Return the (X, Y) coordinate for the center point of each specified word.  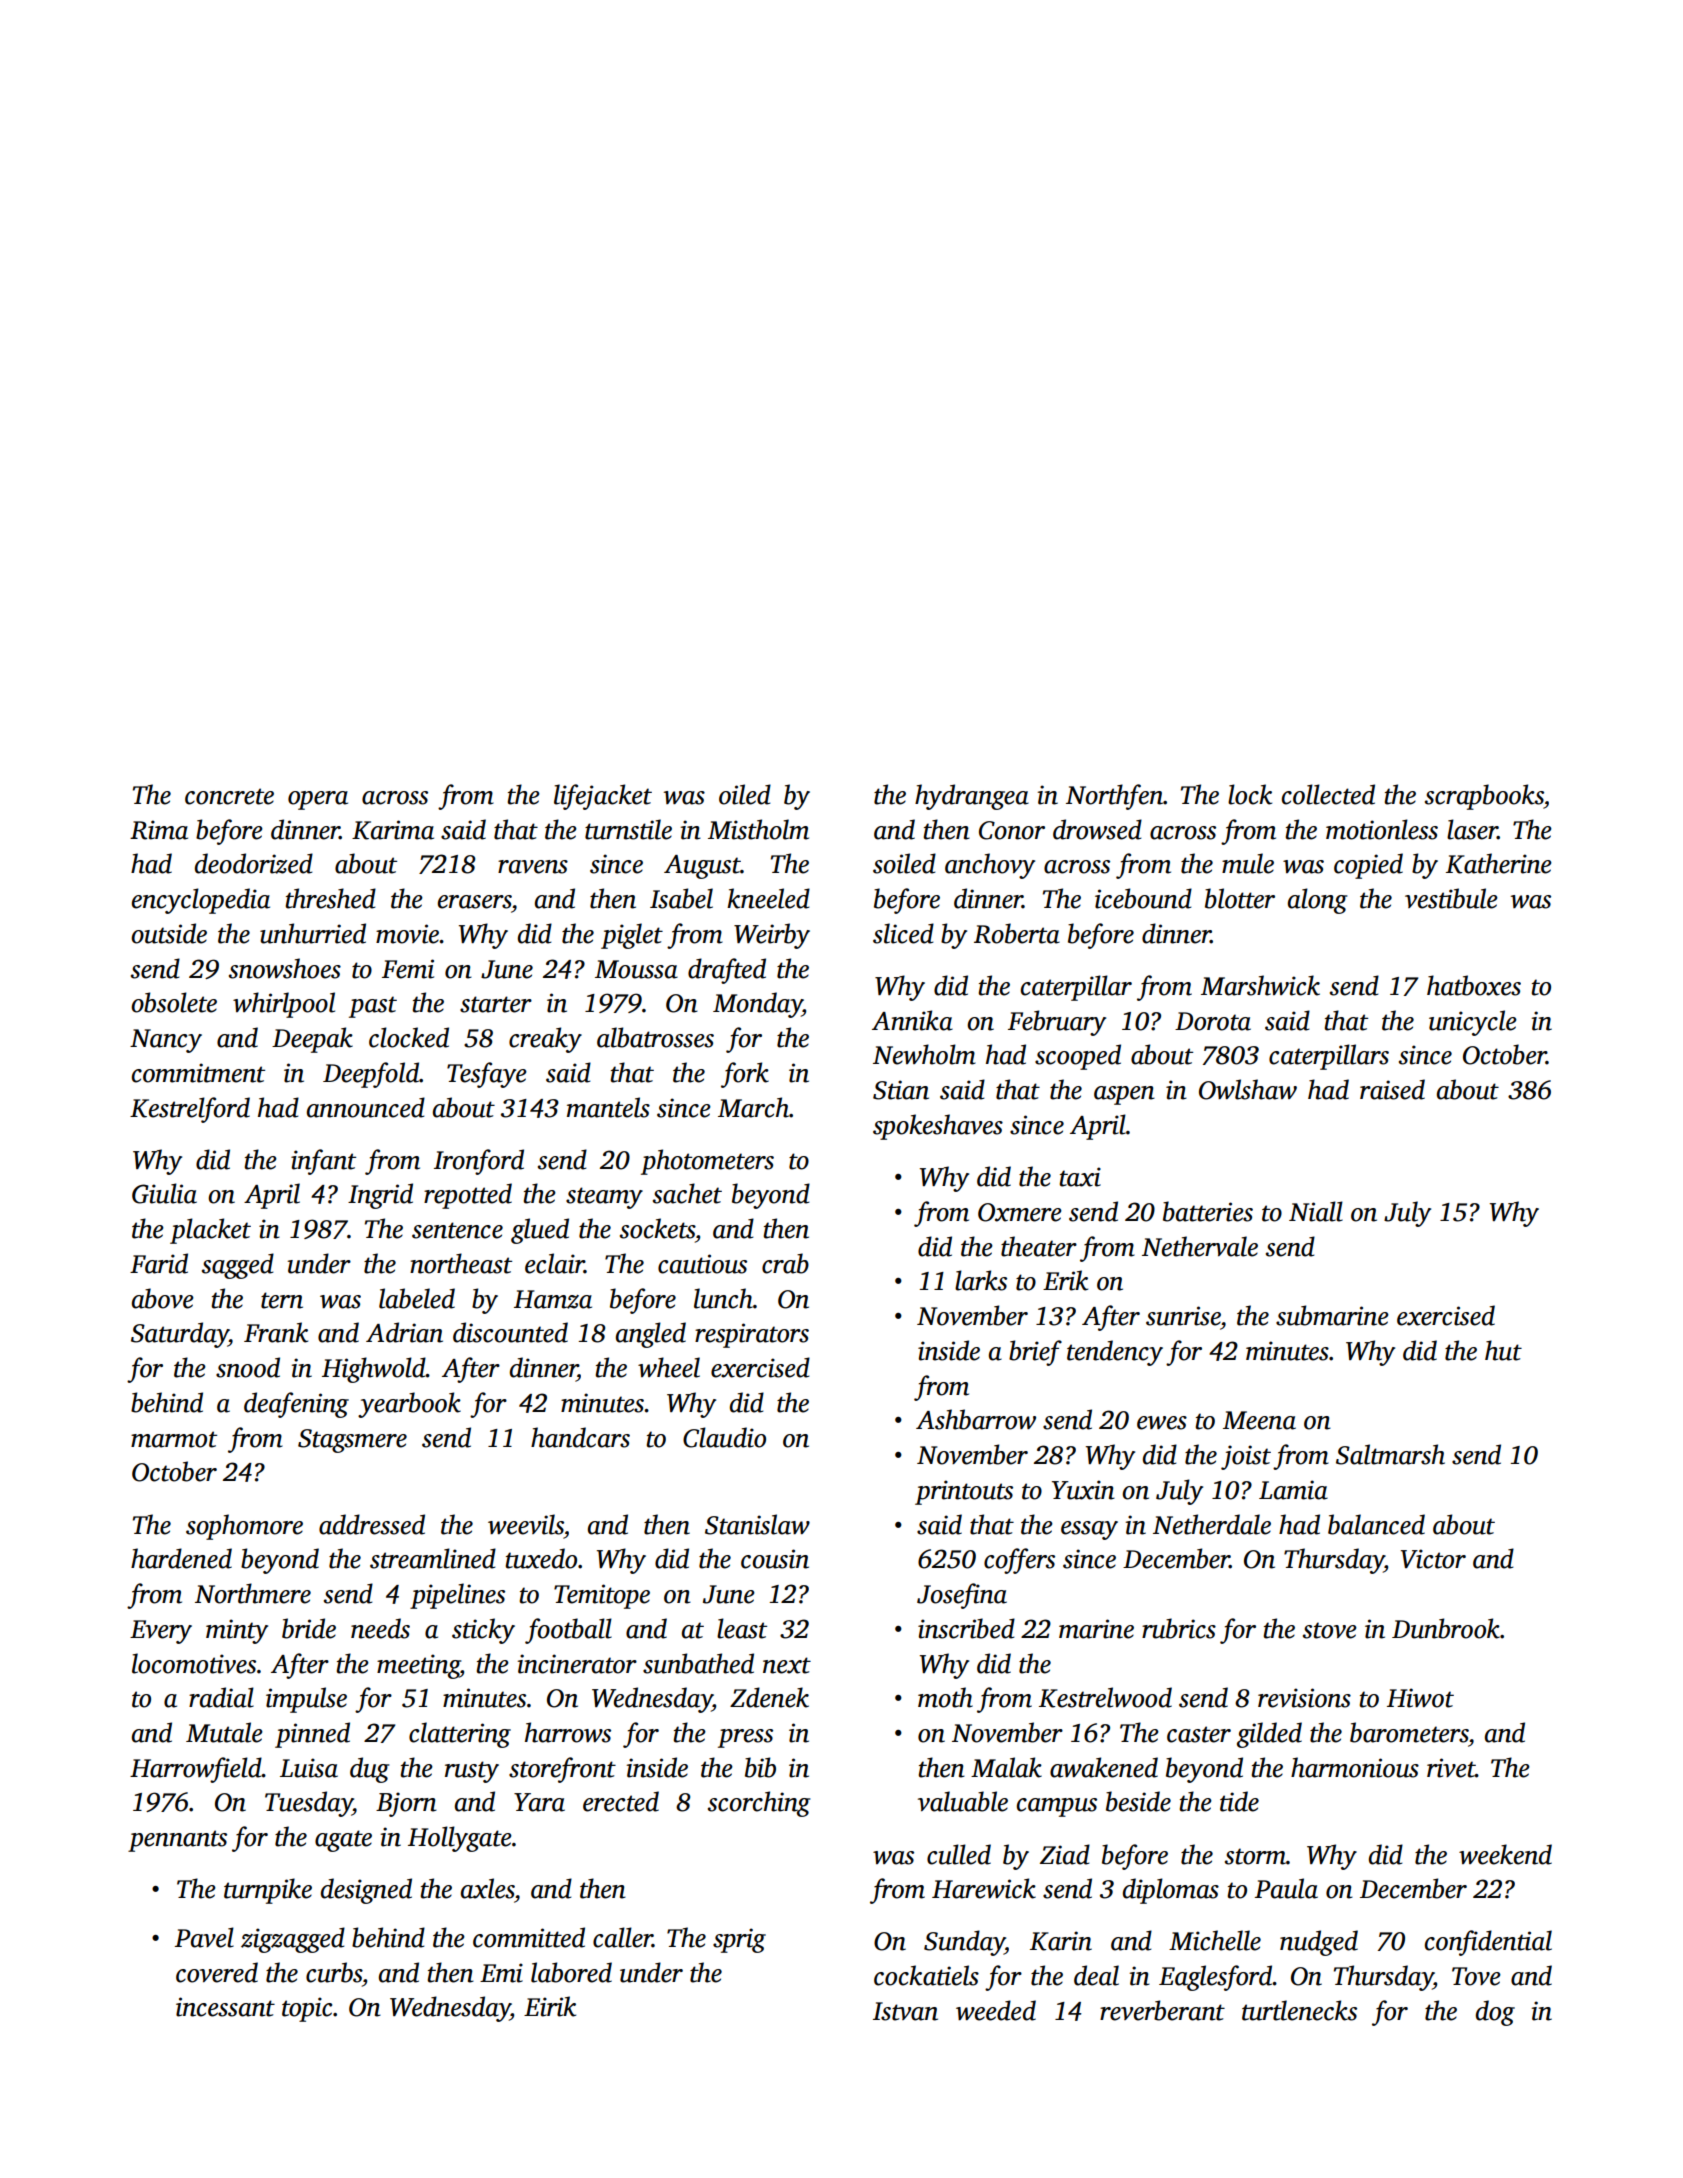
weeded (996, 2010)
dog (1495, 2013)
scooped (1078, 1057)
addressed (372, 1524)
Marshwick (1260, 985)
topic (307, 2009)
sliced (903, 933)
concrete (229, 796)
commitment (198, 1073)
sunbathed (698, 1663)
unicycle (1473, 1023)
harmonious (1355, 1767)
